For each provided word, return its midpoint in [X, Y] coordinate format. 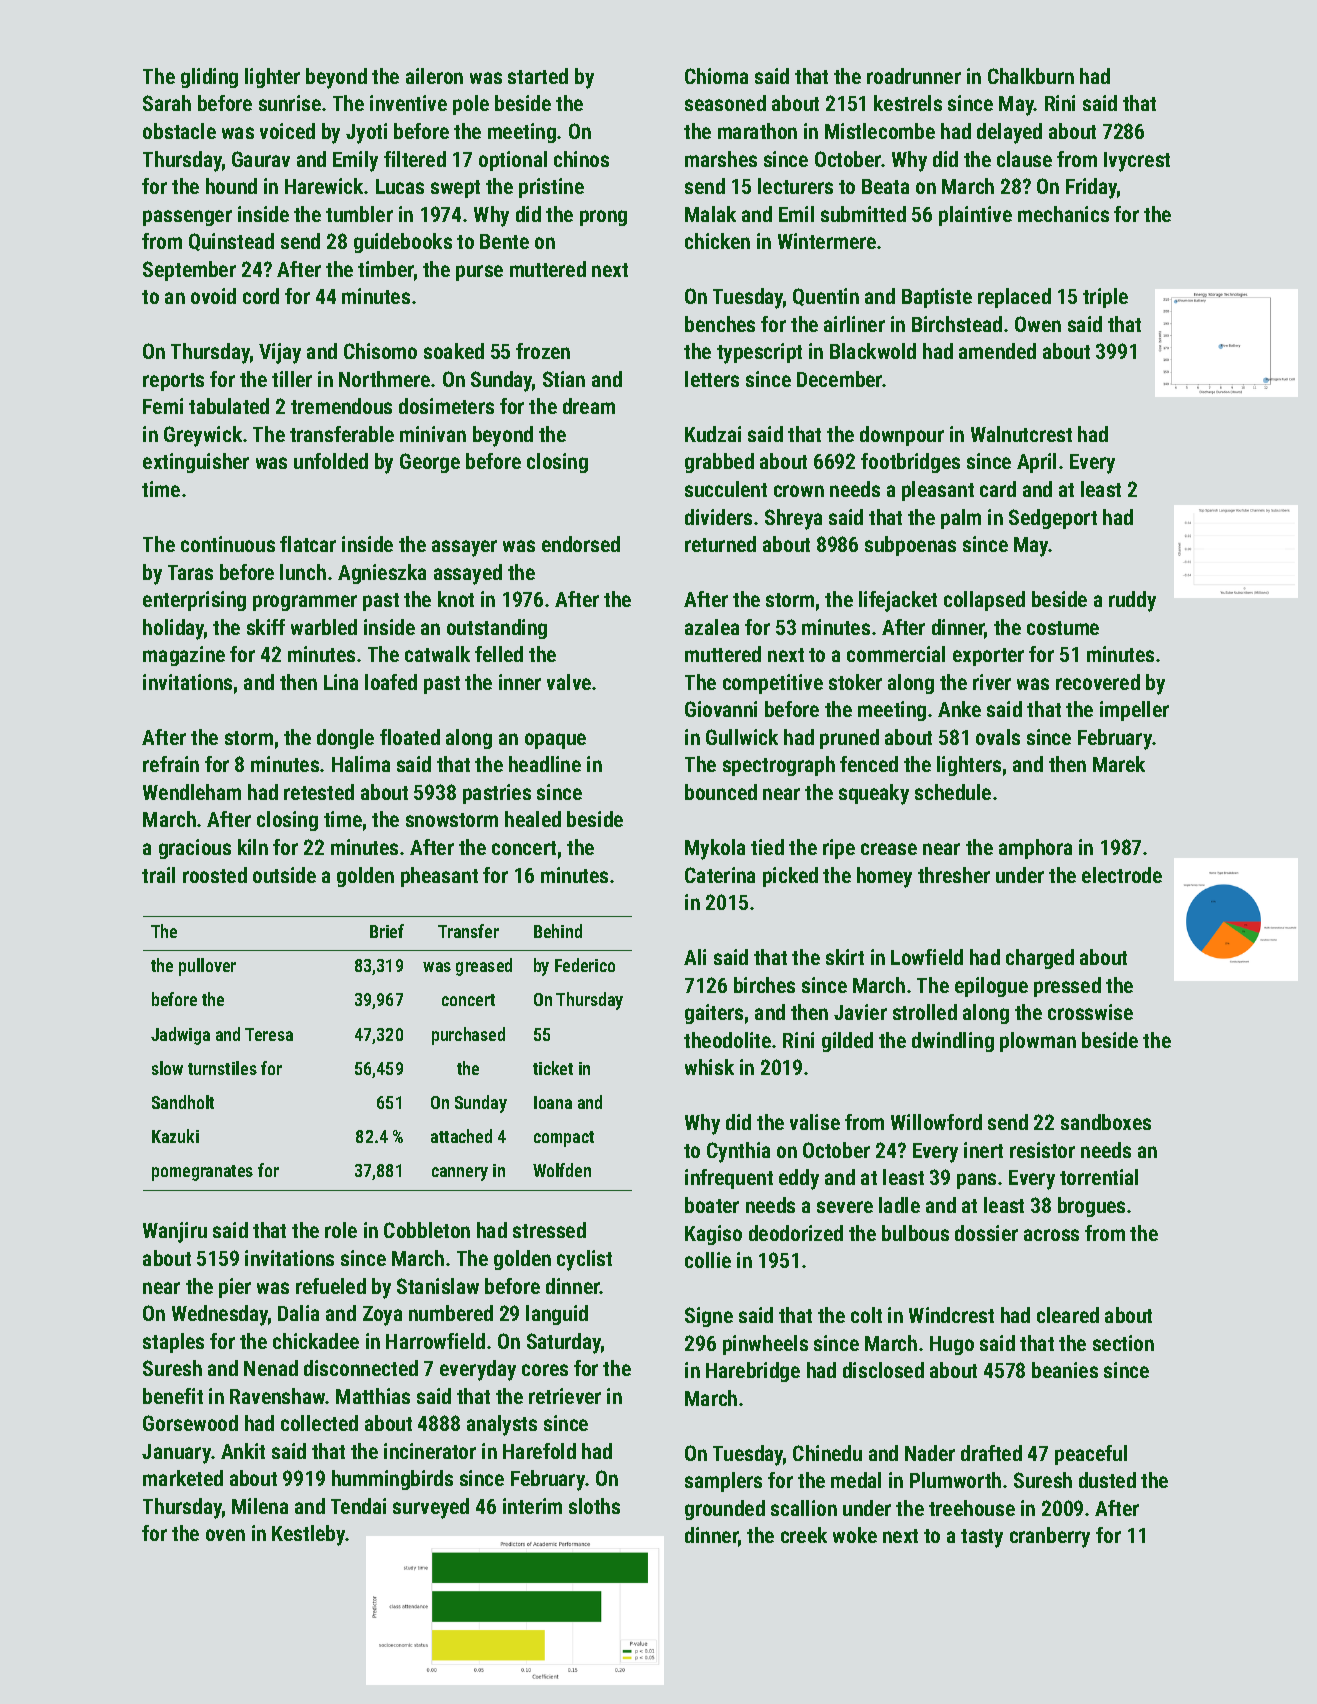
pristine [551, 188]
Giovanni [721, 709]
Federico [585, 965]
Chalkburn [1031, 76]
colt [866, 1315]
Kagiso [713, 1235]
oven [225, 1535]
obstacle [179, 131]
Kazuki [175, 1136]
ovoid [213, 296]
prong [603, 218]
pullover [207, 967]
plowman [1038, 1042]
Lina [341, 682]
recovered [1098, 682]
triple [1105, 298]
